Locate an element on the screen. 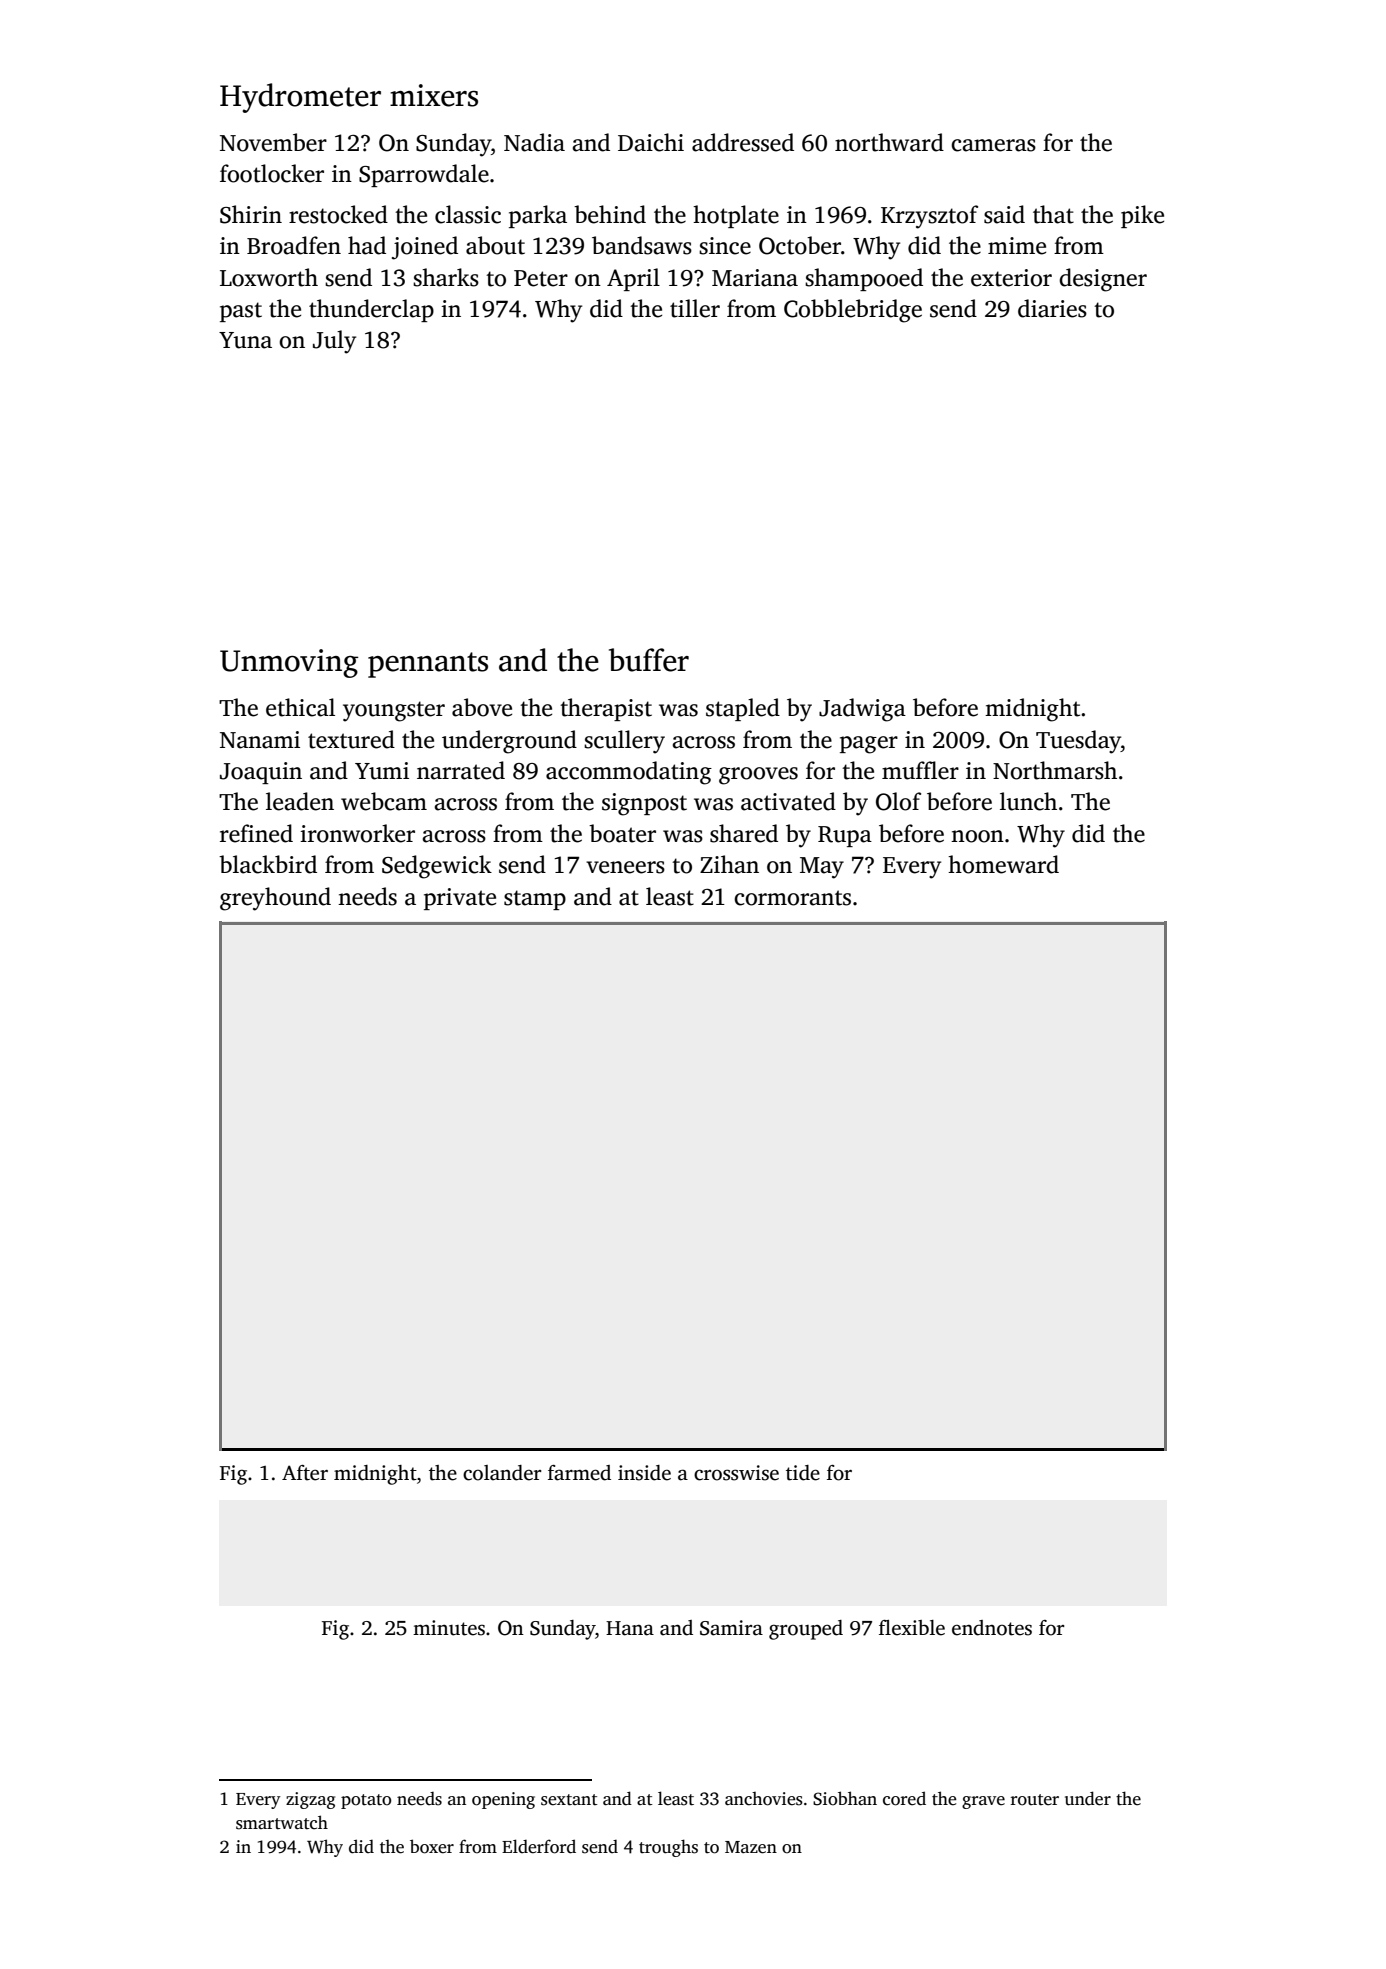 Image resolution: width=1386 pixels, height=1969 pixels. tiller is located at coordinates (695, 308).
